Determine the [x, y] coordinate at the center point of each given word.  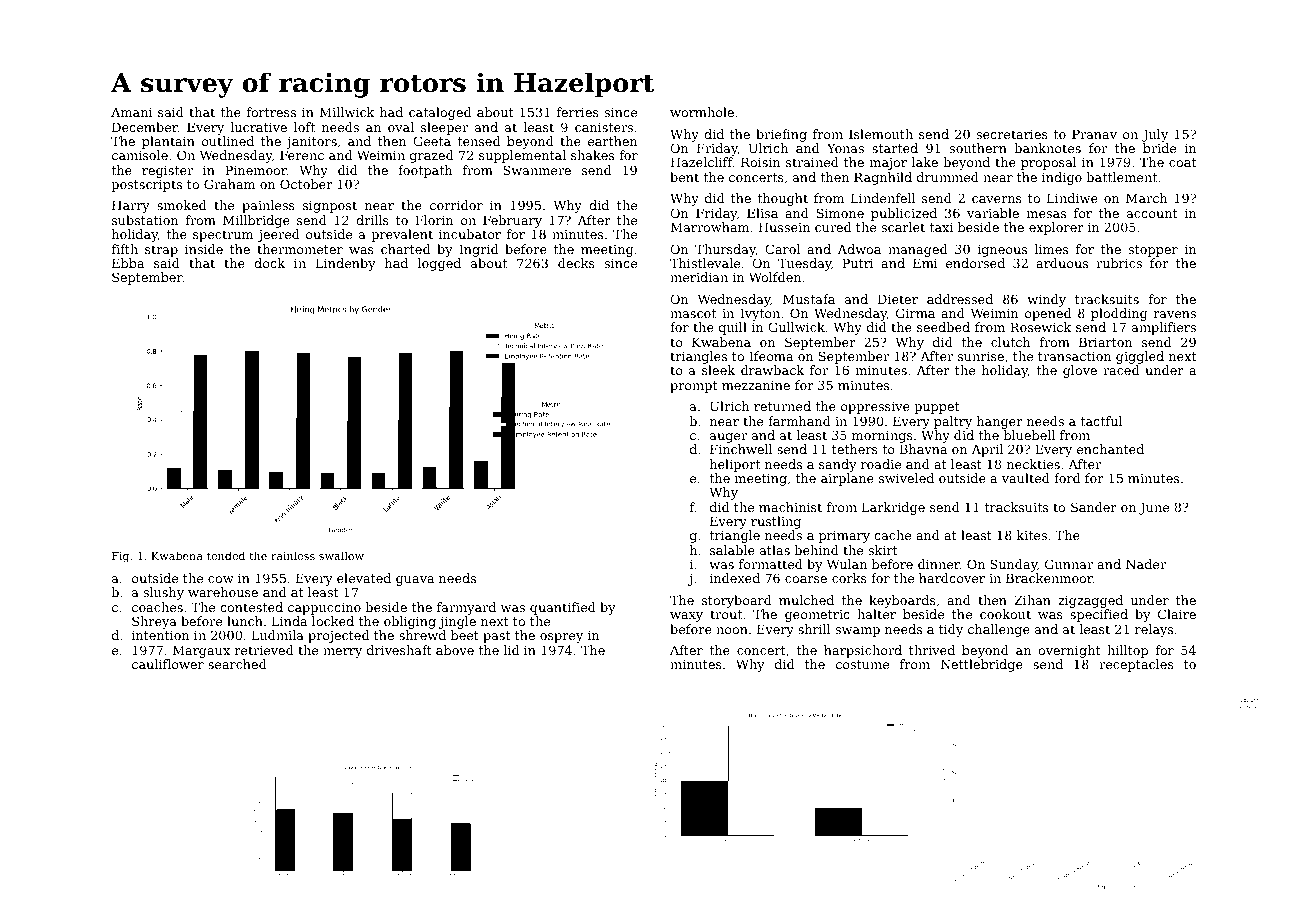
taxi [941, 227]
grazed [432, 156]
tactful [1101, 421]
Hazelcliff [702, 162]
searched [237, 664]
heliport [735, 465]
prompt [694, 387]
